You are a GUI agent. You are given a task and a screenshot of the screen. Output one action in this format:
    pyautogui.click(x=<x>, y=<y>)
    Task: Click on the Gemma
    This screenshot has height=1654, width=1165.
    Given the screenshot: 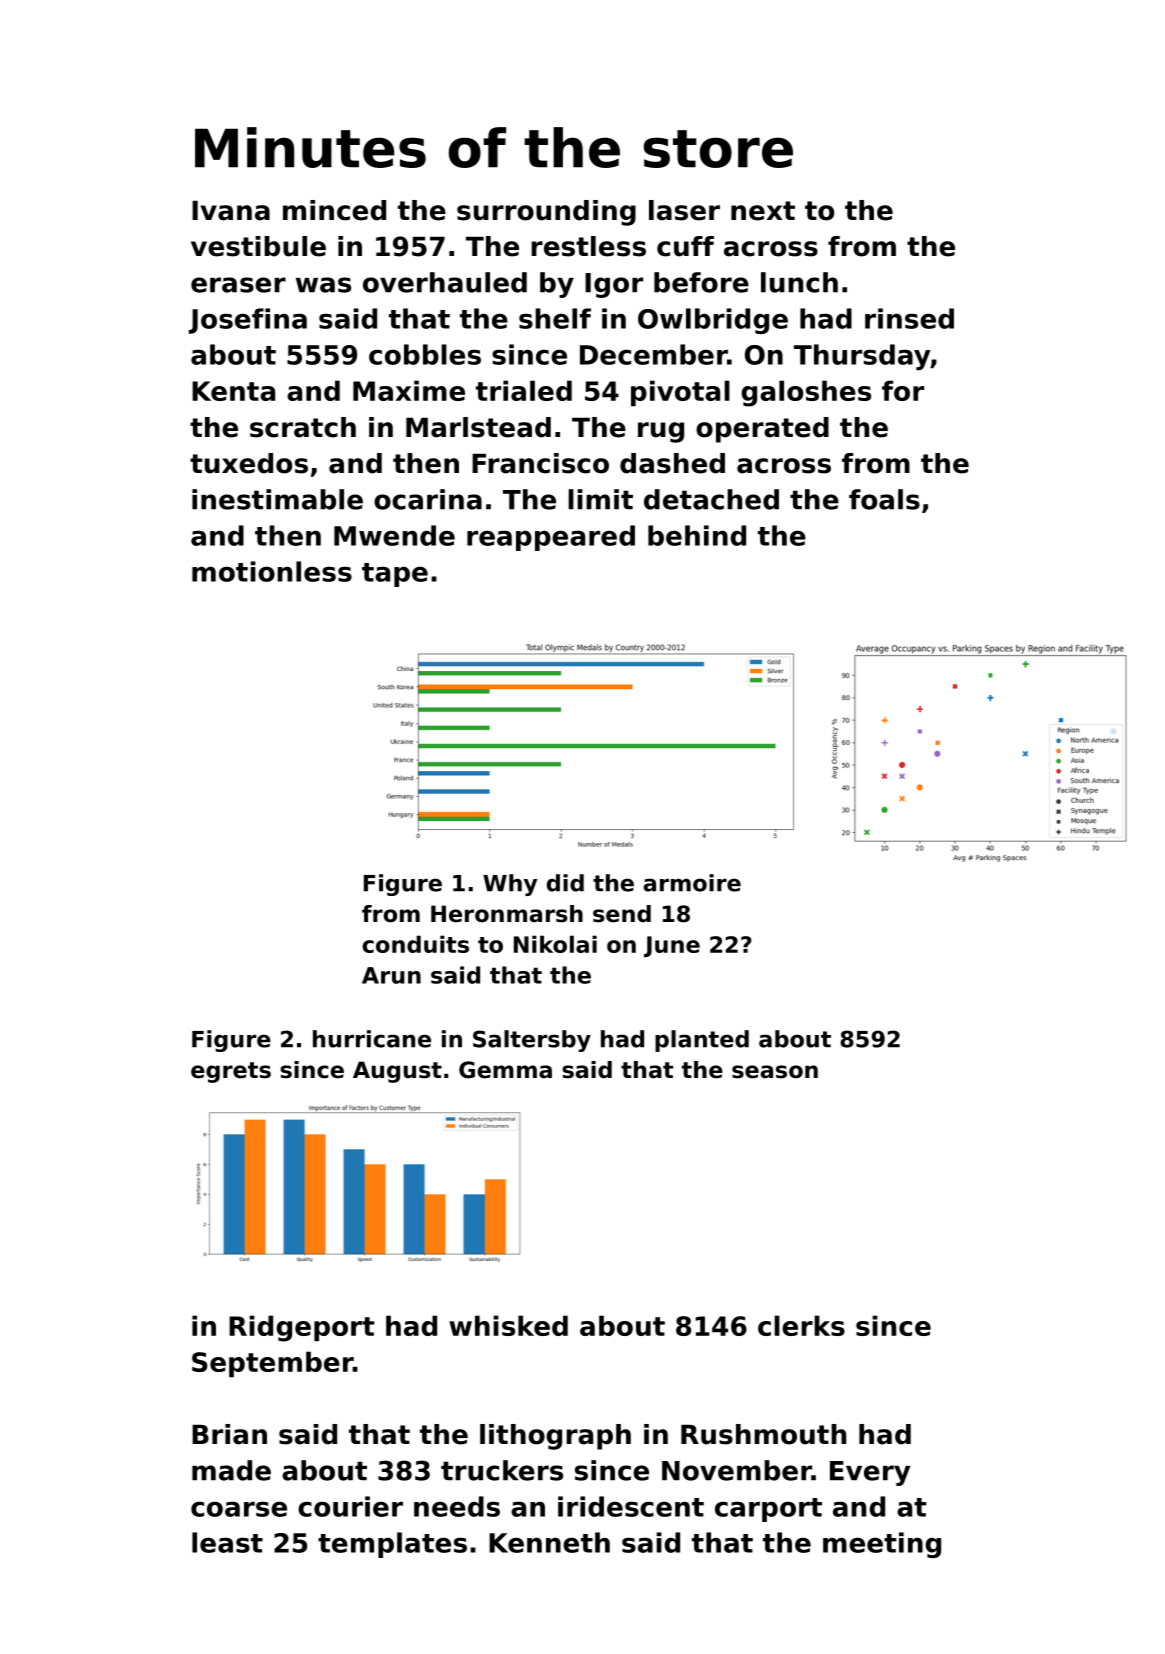 What is the action you would take?
    pyautogui.click(x=505, y=1070)
